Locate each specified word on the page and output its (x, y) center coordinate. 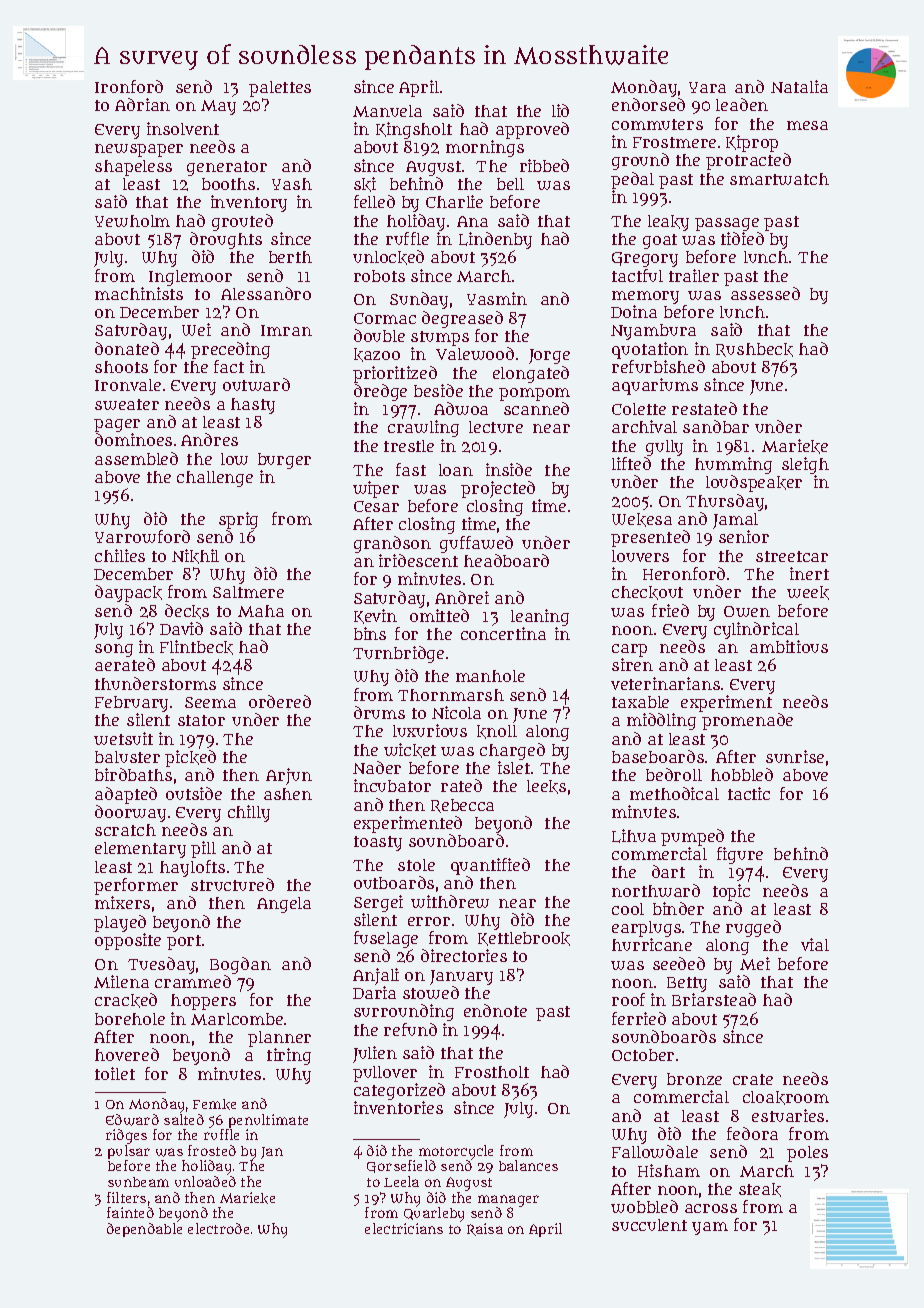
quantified (490, 866)
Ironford (129, 86)
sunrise (795, 756)
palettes (280, 89)
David (181, 628)
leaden (742, 104)
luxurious (430, 730)
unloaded (205, 1181)
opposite (128, 941)
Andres (209, 439)
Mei (755, 963)
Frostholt (492, 1072)
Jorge (549, 356)
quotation (650, 350)
